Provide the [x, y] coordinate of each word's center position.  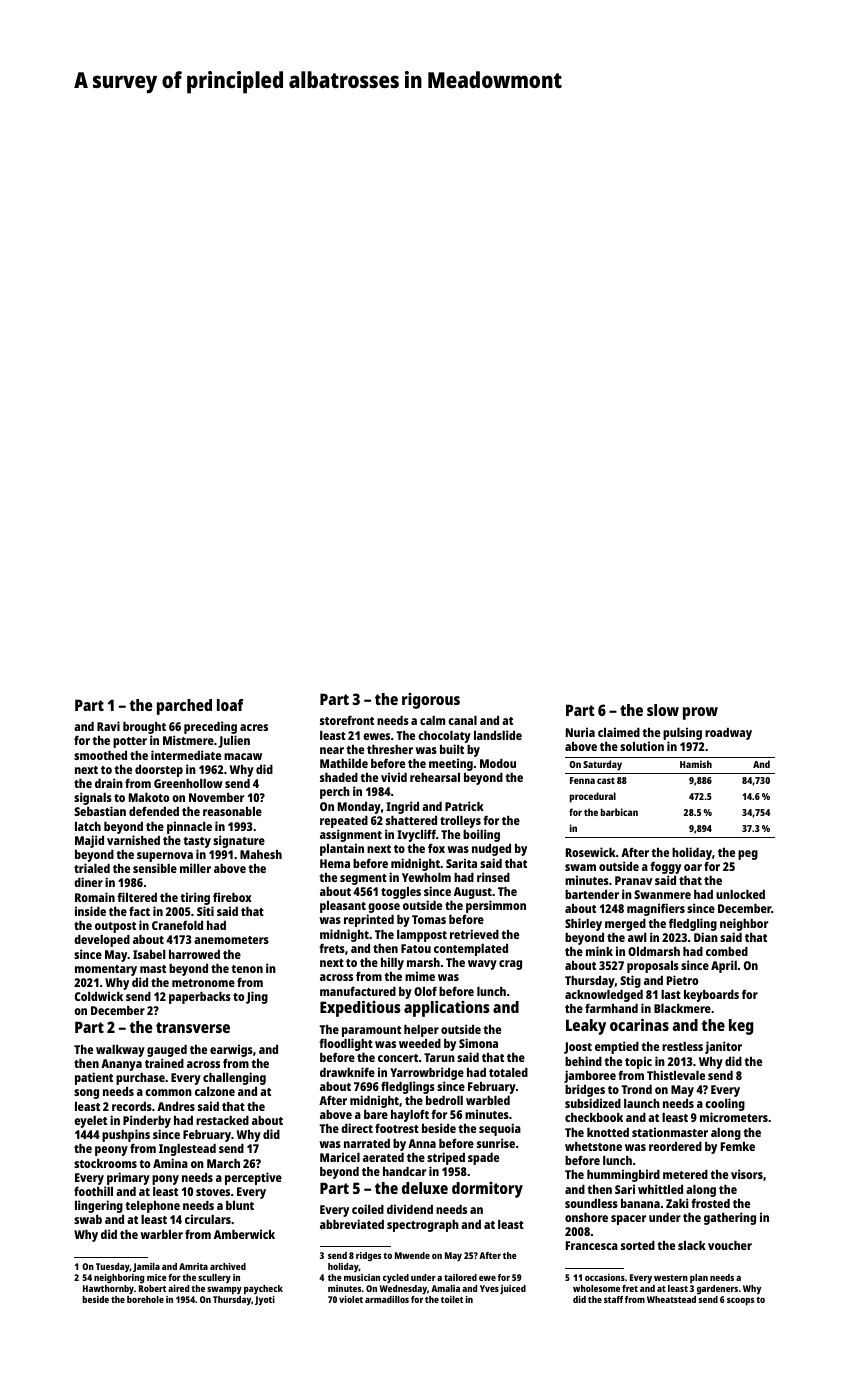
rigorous [431, 701]
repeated [344, 822]
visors [747, 1174]
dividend [410, 1209]
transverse [193, 1027]
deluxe [425, 1188]
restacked [222, 1120]
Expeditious [360, 1009]
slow [663, 710]
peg [748, 855]
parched [184, 707]
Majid [89, 841]
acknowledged [604, 996]
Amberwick [244, 1234]
